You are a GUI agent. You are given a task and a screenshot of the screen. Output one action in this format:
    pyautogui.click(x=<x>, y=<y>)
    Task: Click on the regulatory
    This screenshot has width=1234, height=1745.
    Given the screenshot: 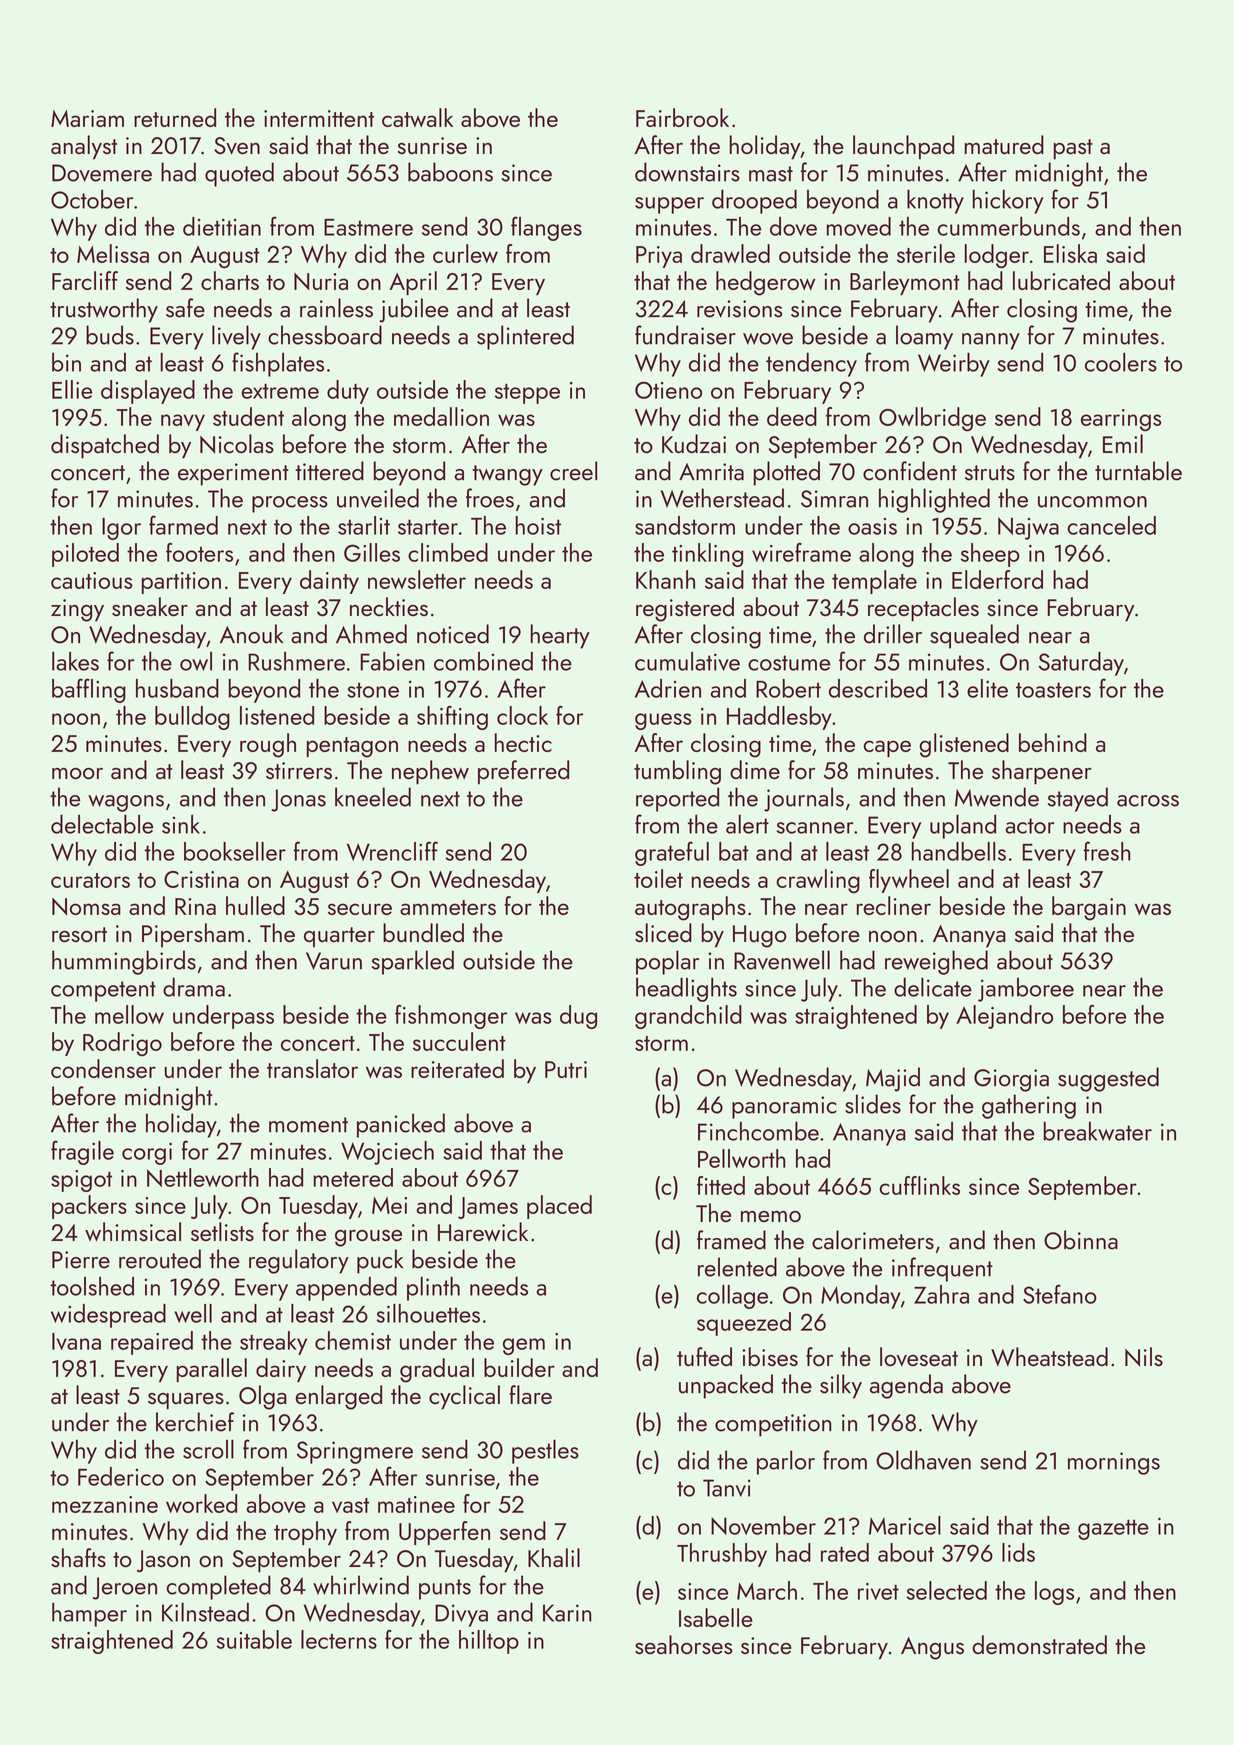 What is the action you would take?
    pyautogui.click(x=299, y=1261)
